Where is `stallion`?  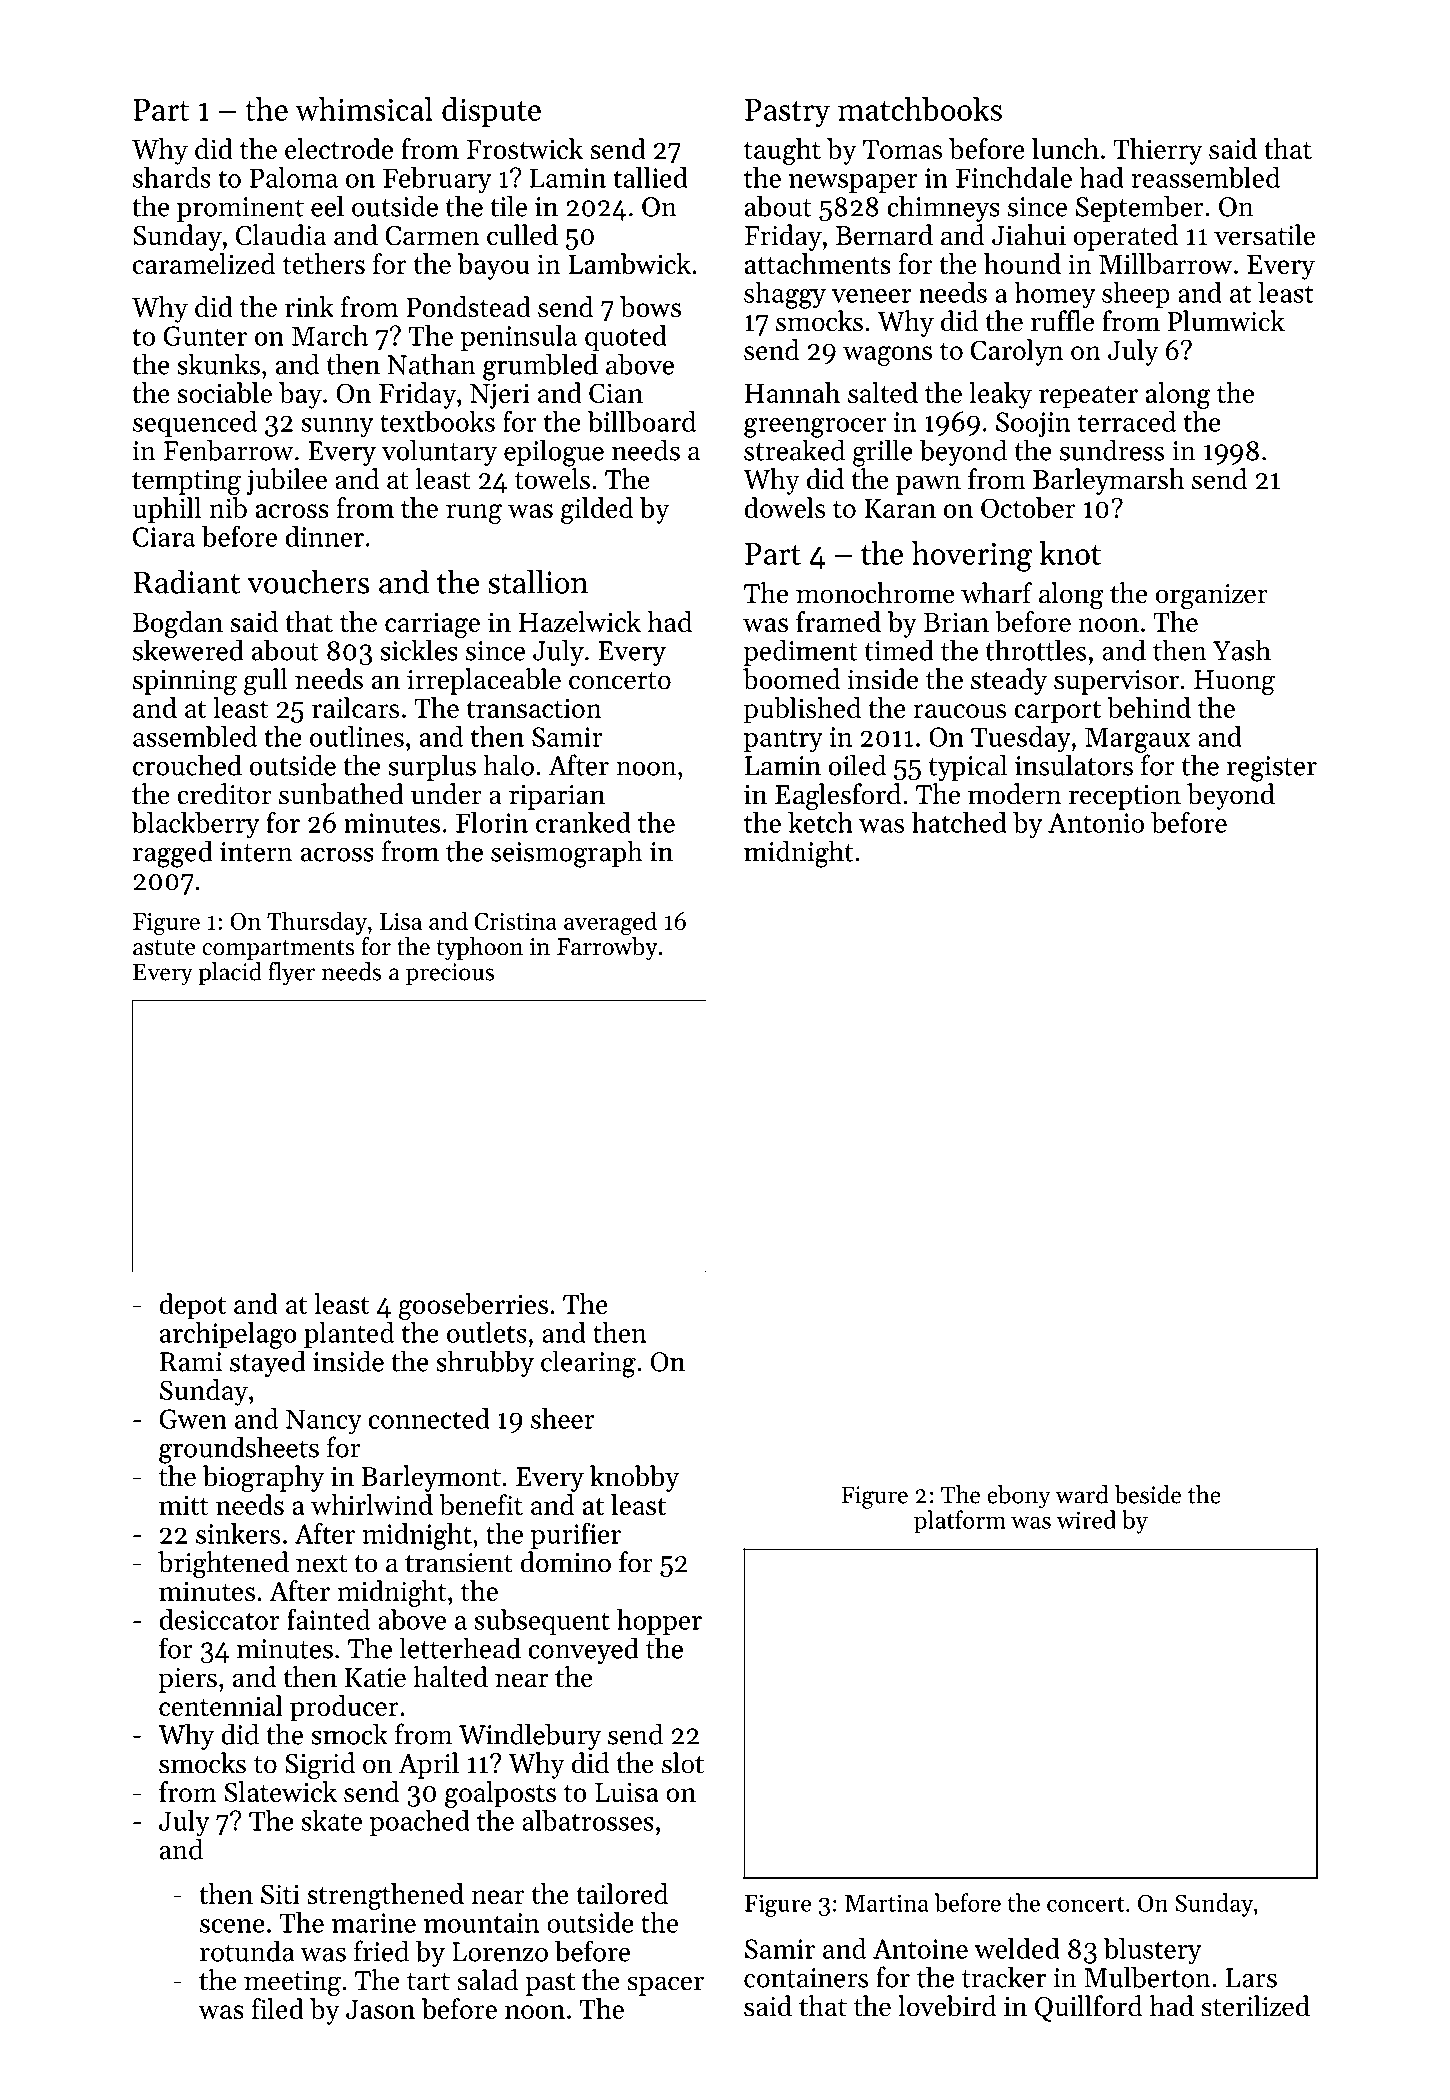
stallion is located at coordinates (538, 582).
